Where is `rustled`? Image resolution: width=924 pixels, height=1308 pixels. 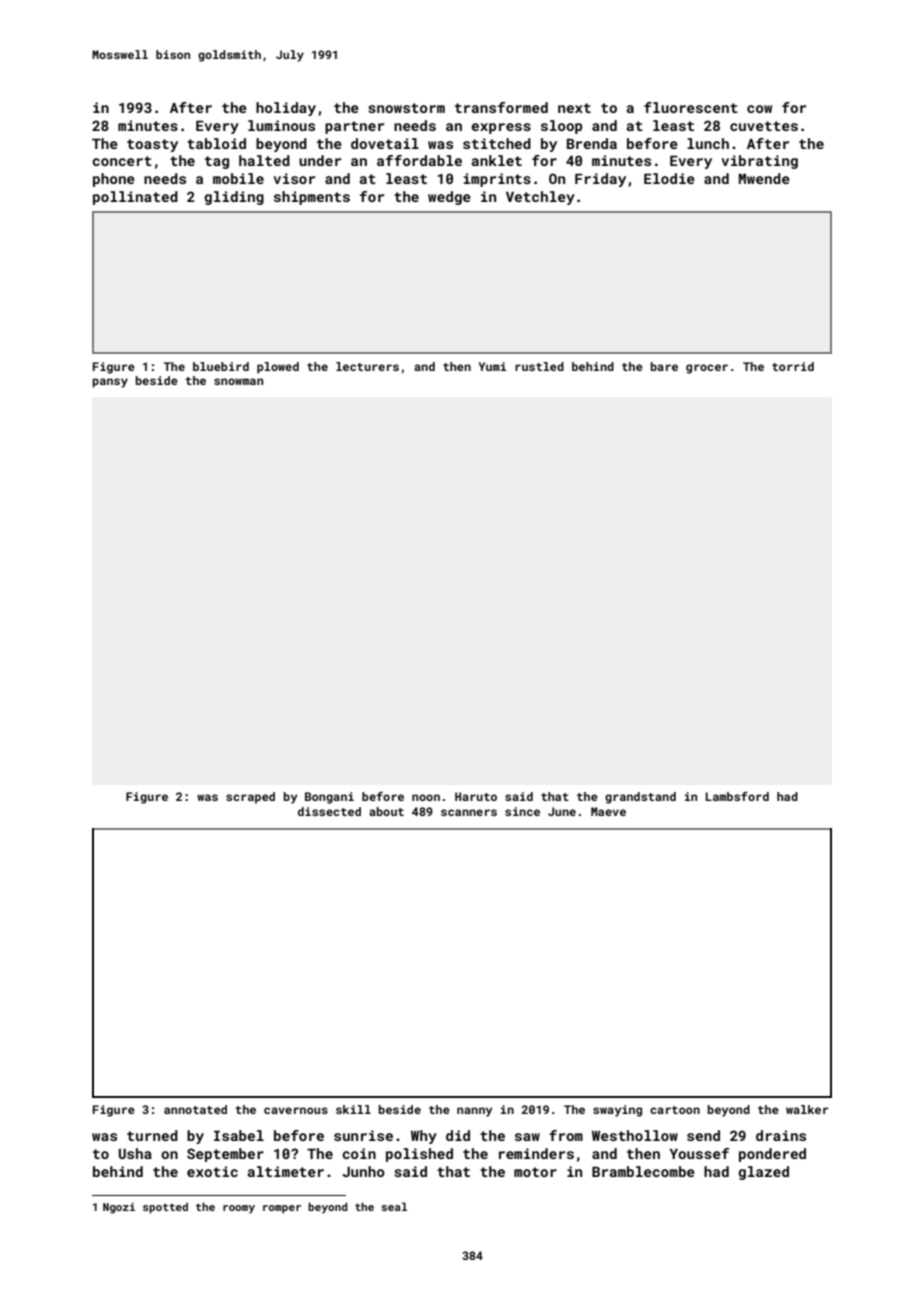
rustled is located at coordinates (539, 366).
